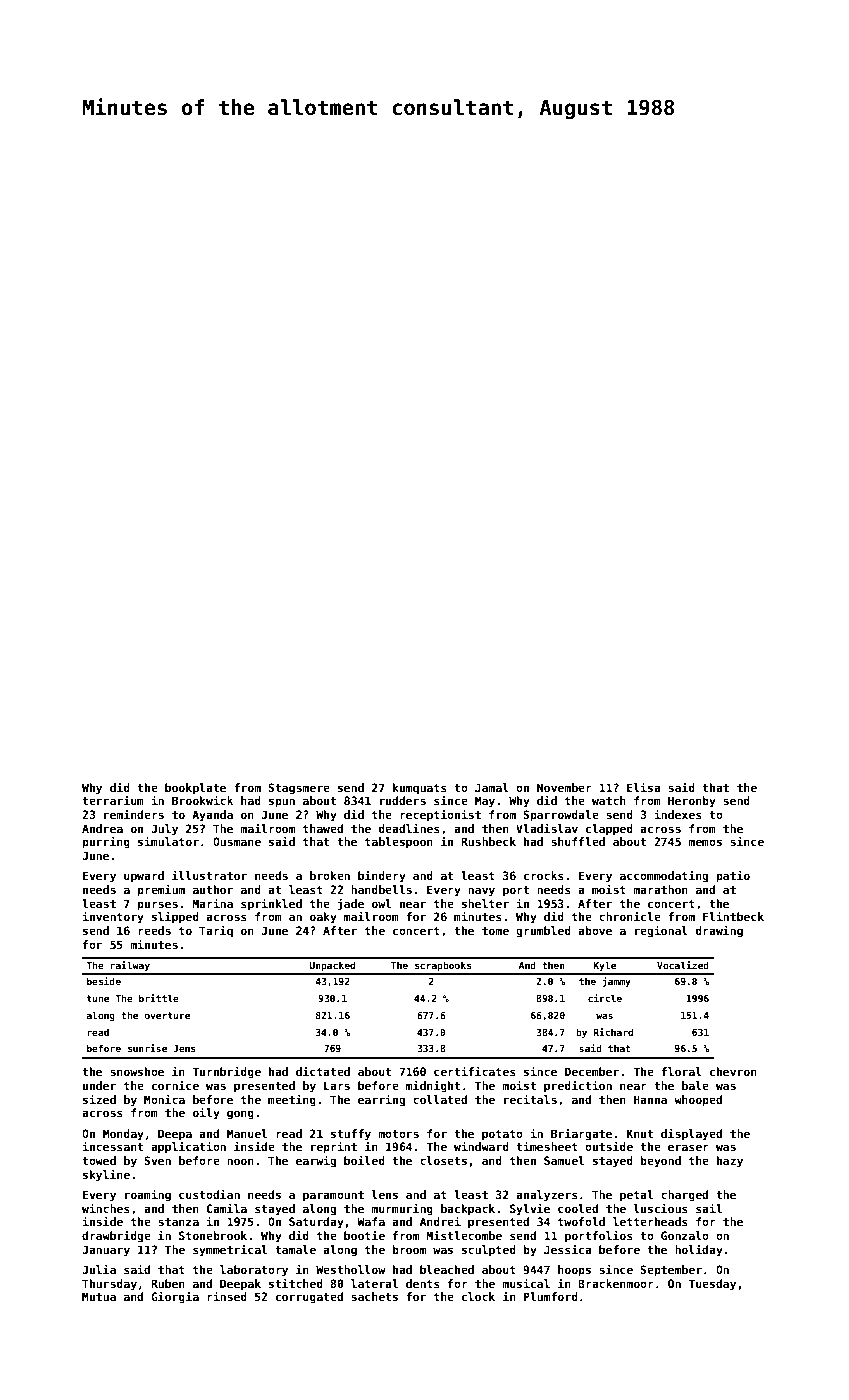 This page has height=1400, width=849. I want to click on whooped, so click(698, 1101).
